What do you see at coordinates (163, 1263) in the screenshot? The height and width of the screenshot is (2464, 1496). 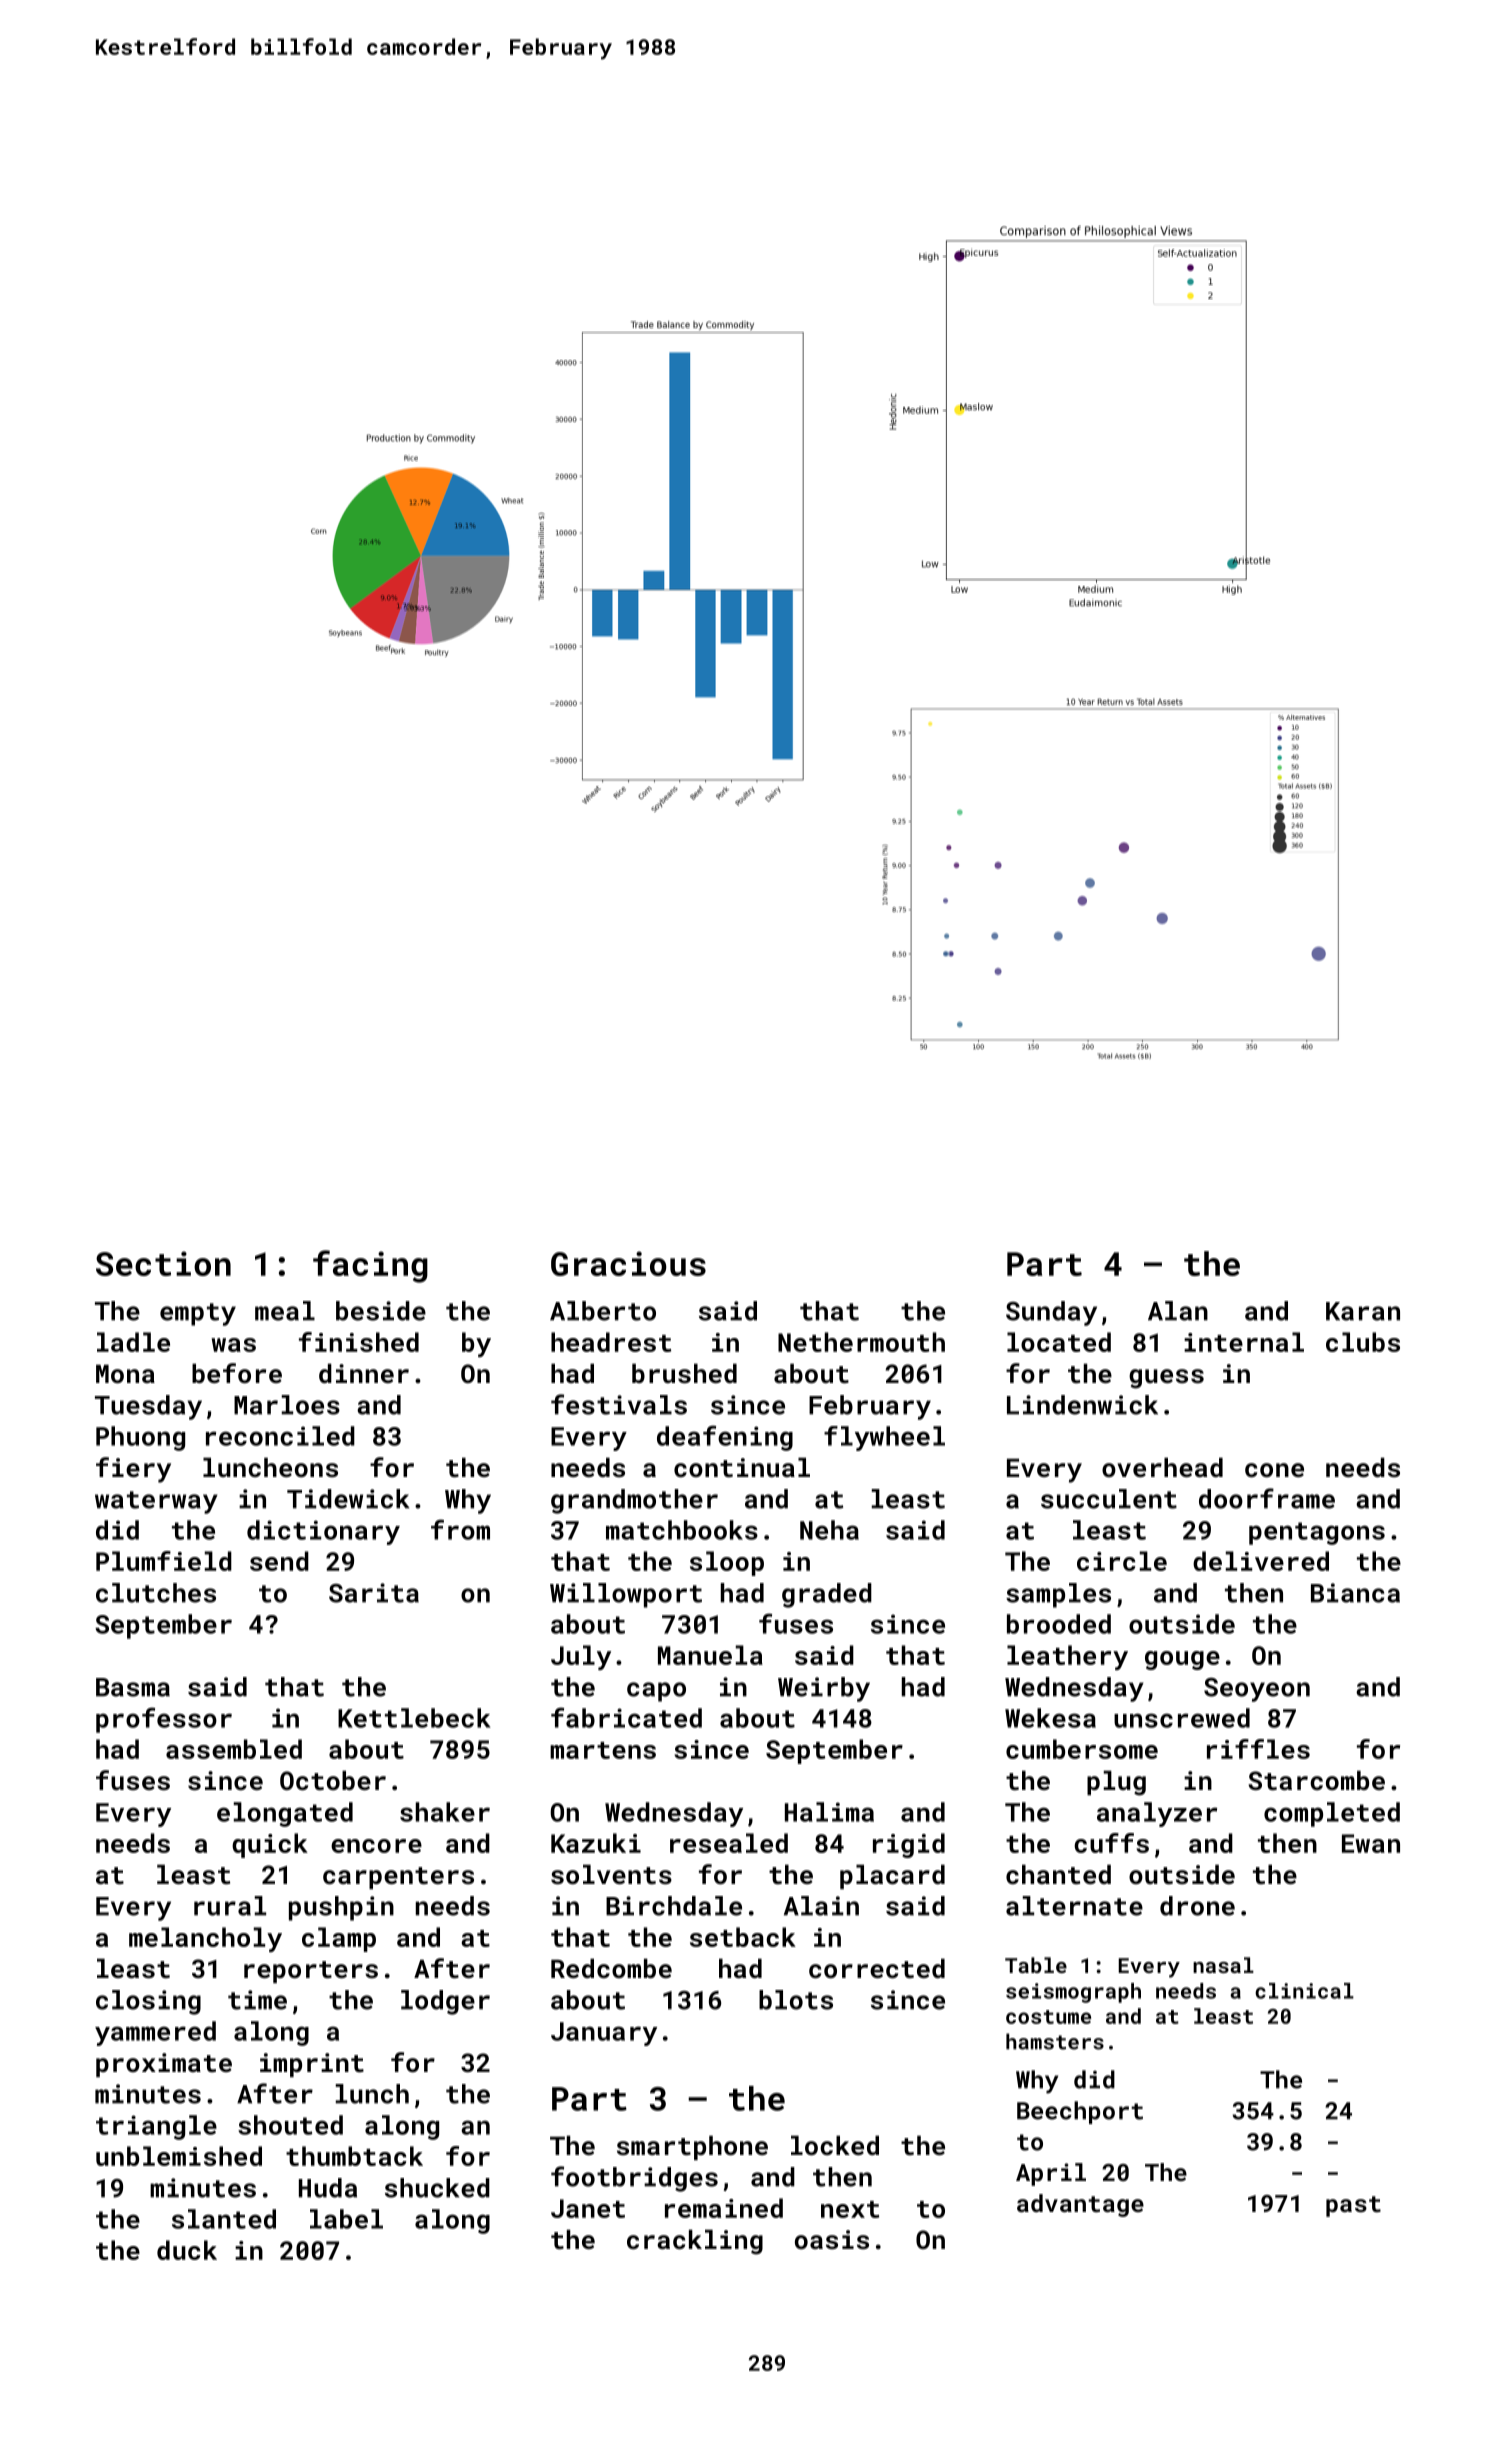 I see `Section` at bounding box center [163, 1263].
